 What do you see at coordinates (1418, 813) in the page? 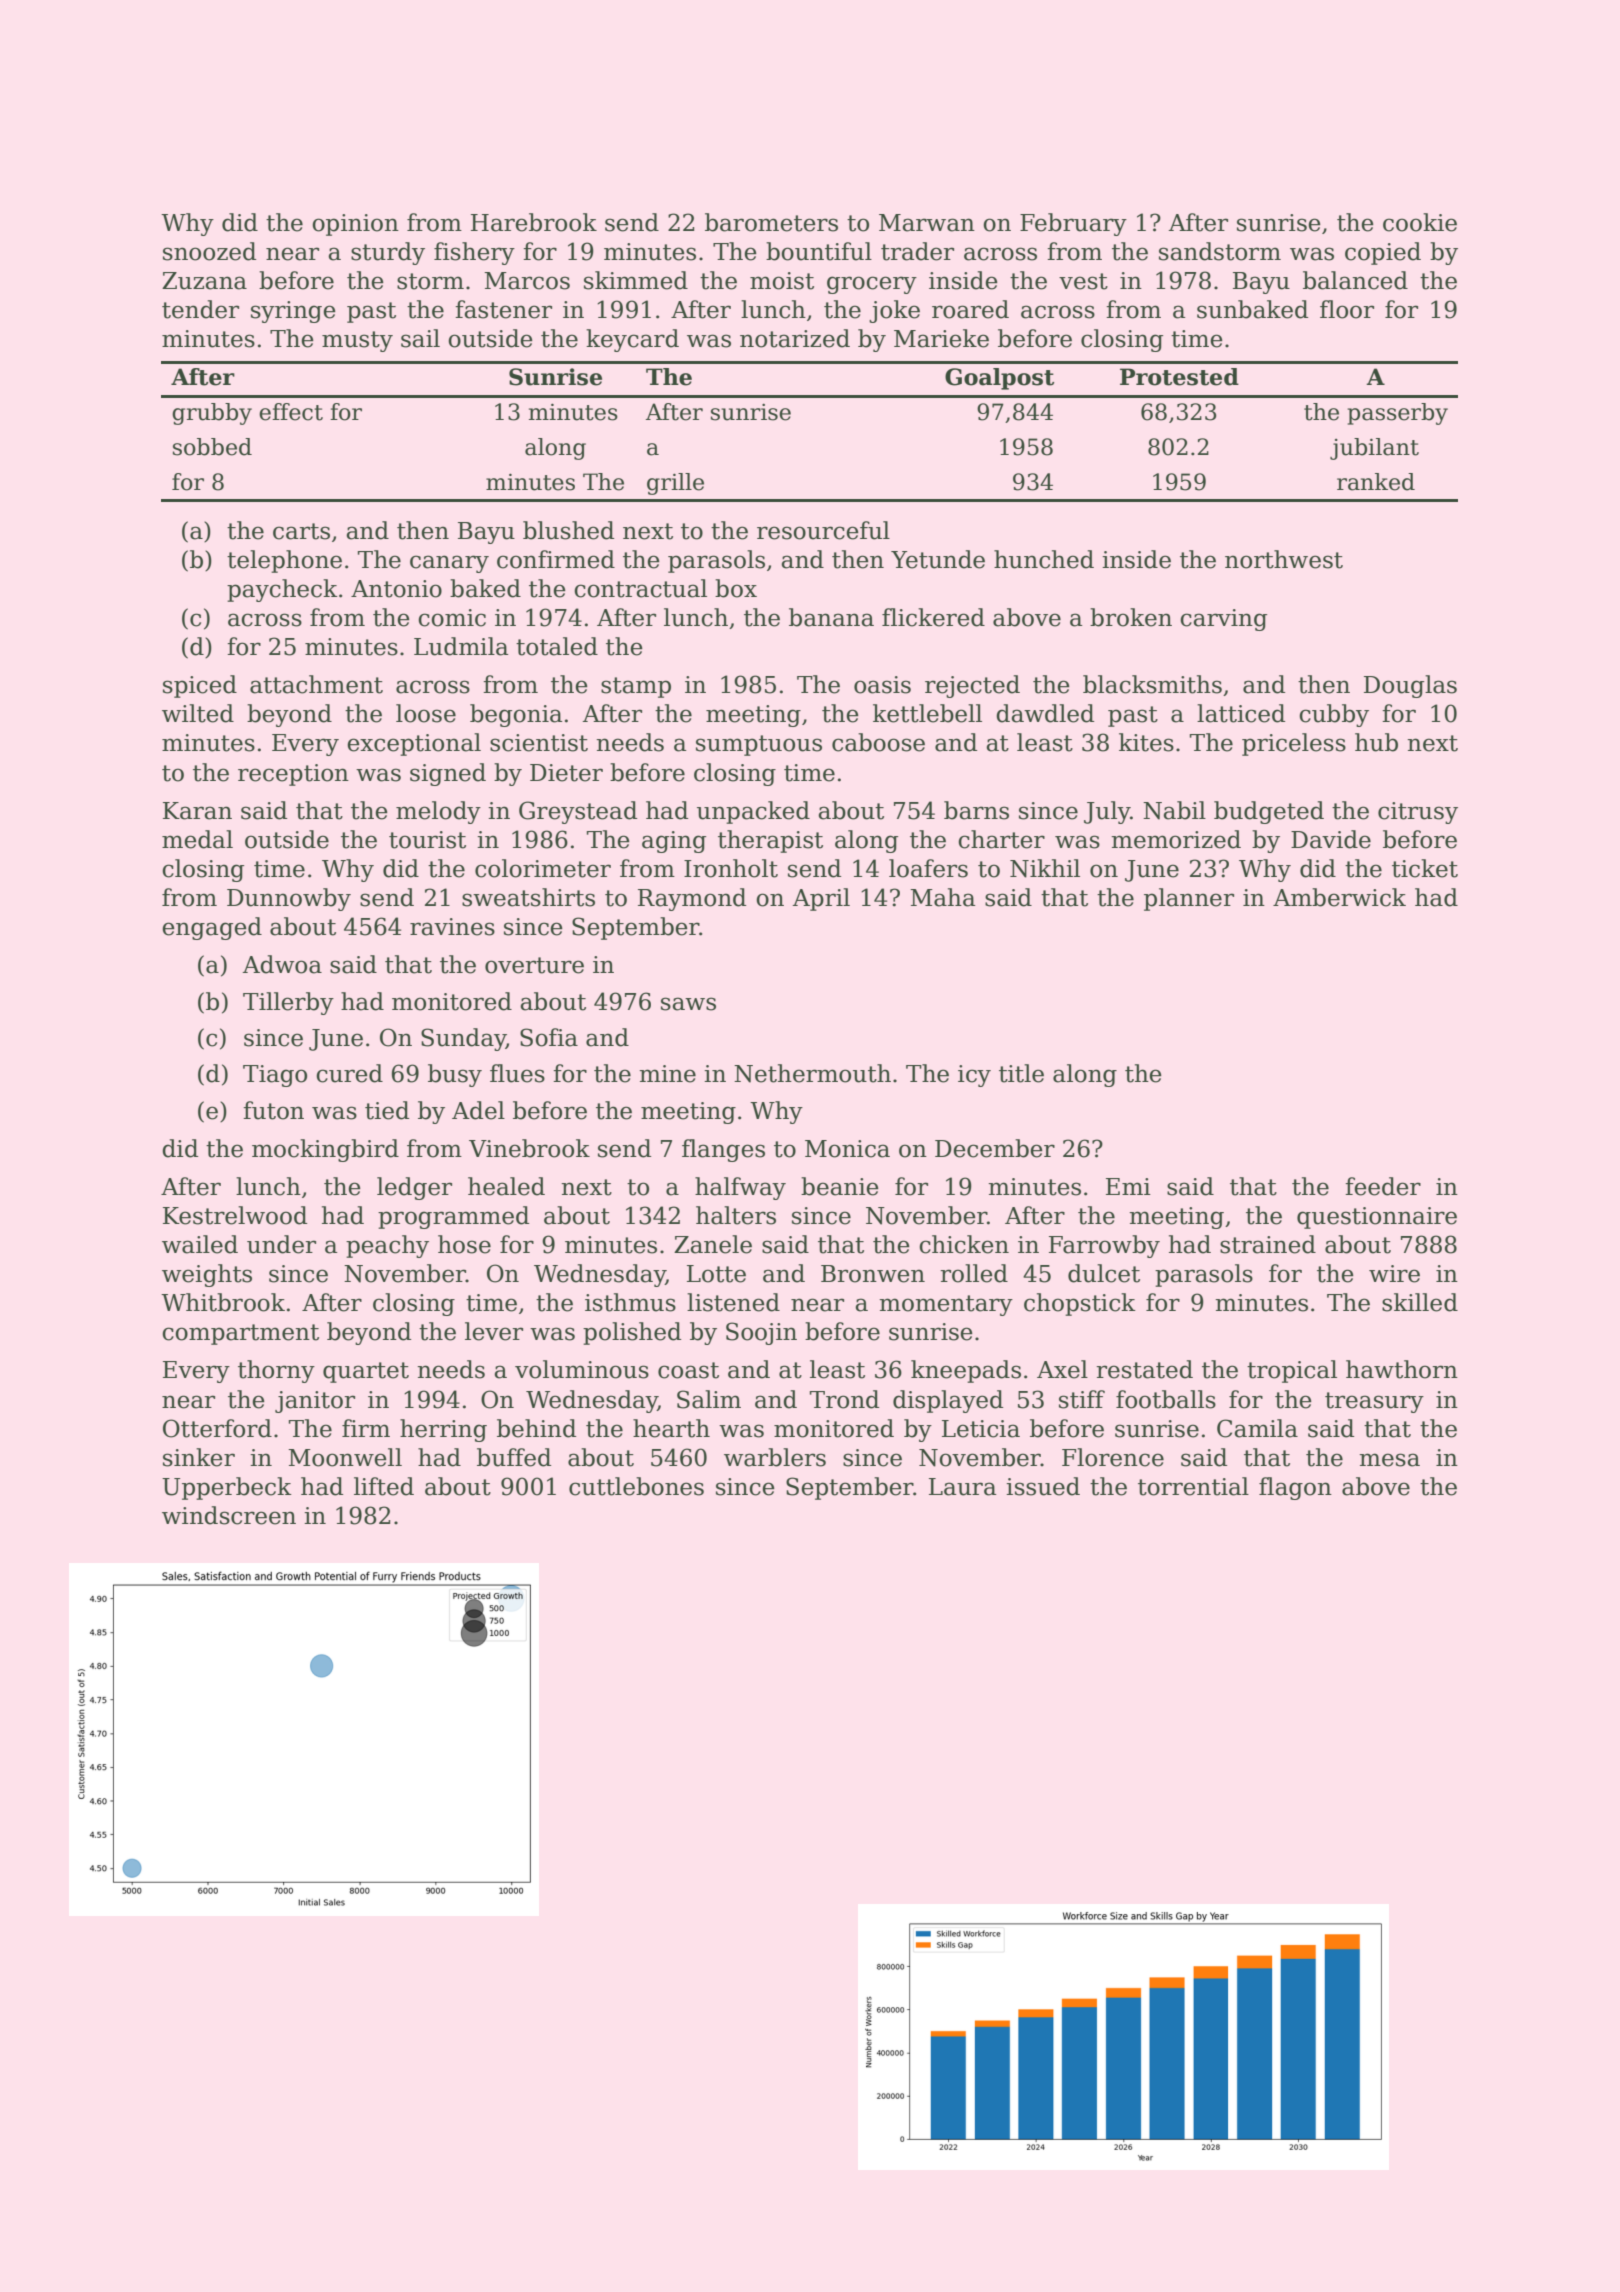
I see `citrusy` at bounding box center [1418, 813].
